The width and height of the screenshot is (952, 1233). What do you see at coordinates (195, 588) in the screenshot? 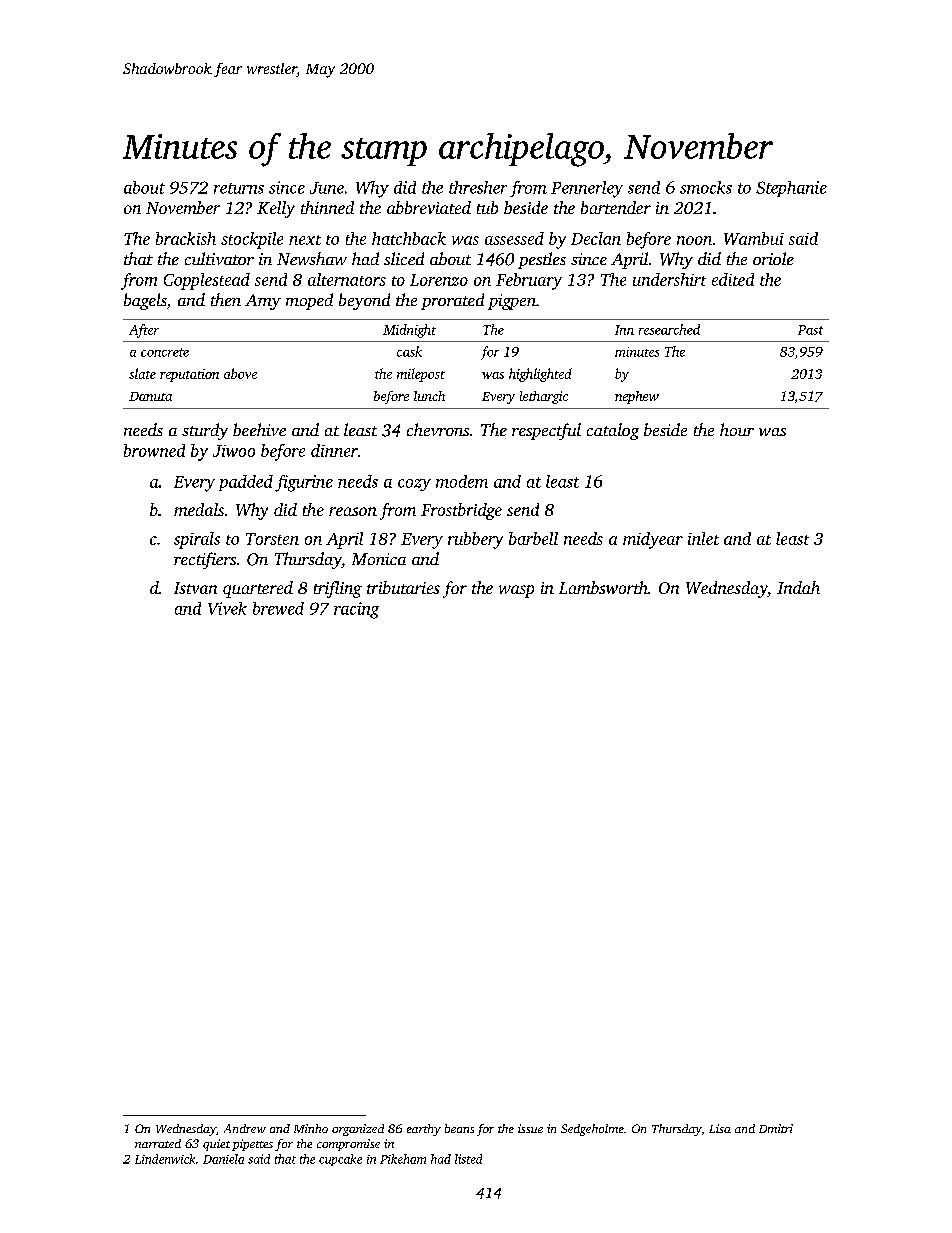
I see `Istvan` at bounding box center [195, 588].
